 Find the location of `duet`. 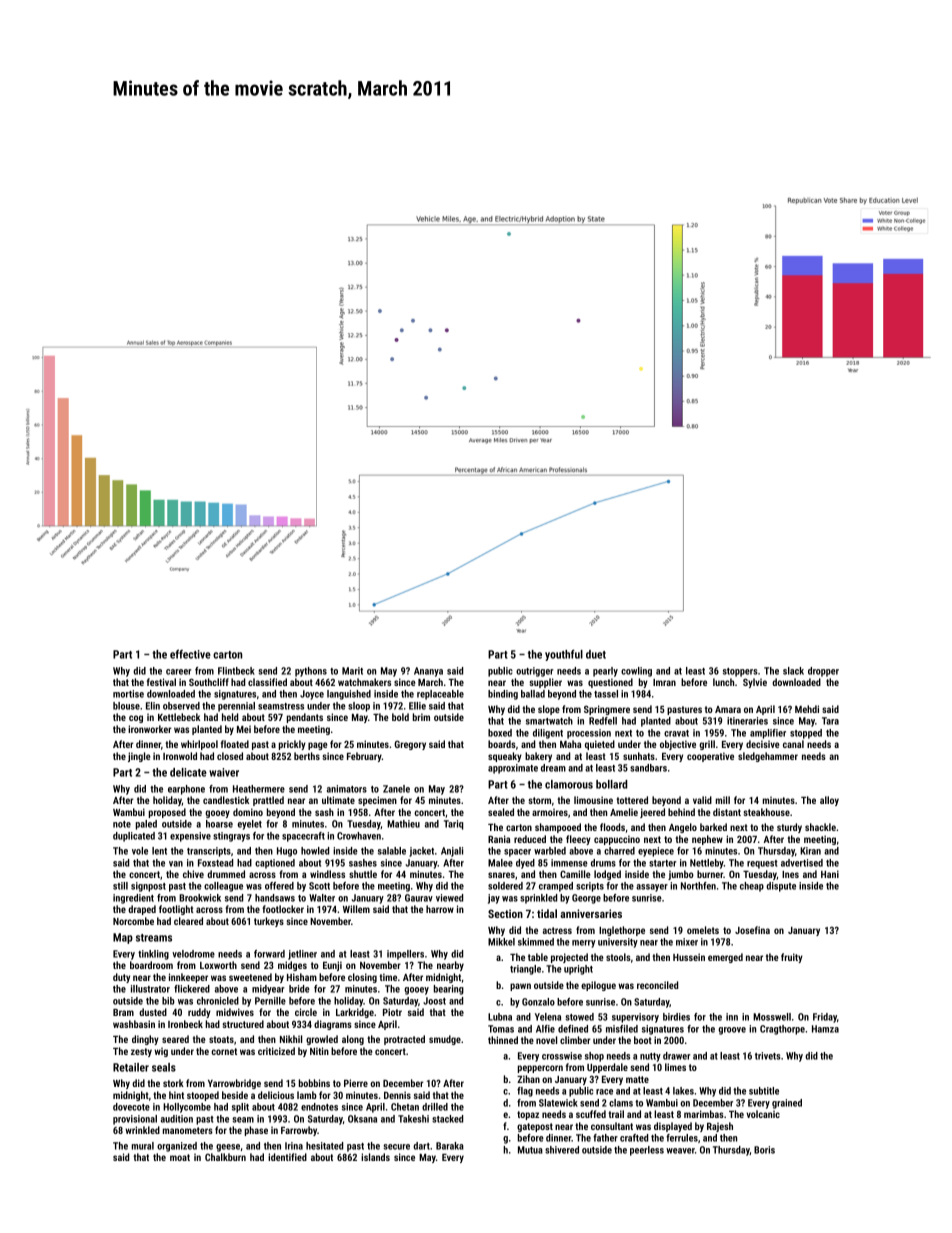

duet is located at coordinates (596, 654).
